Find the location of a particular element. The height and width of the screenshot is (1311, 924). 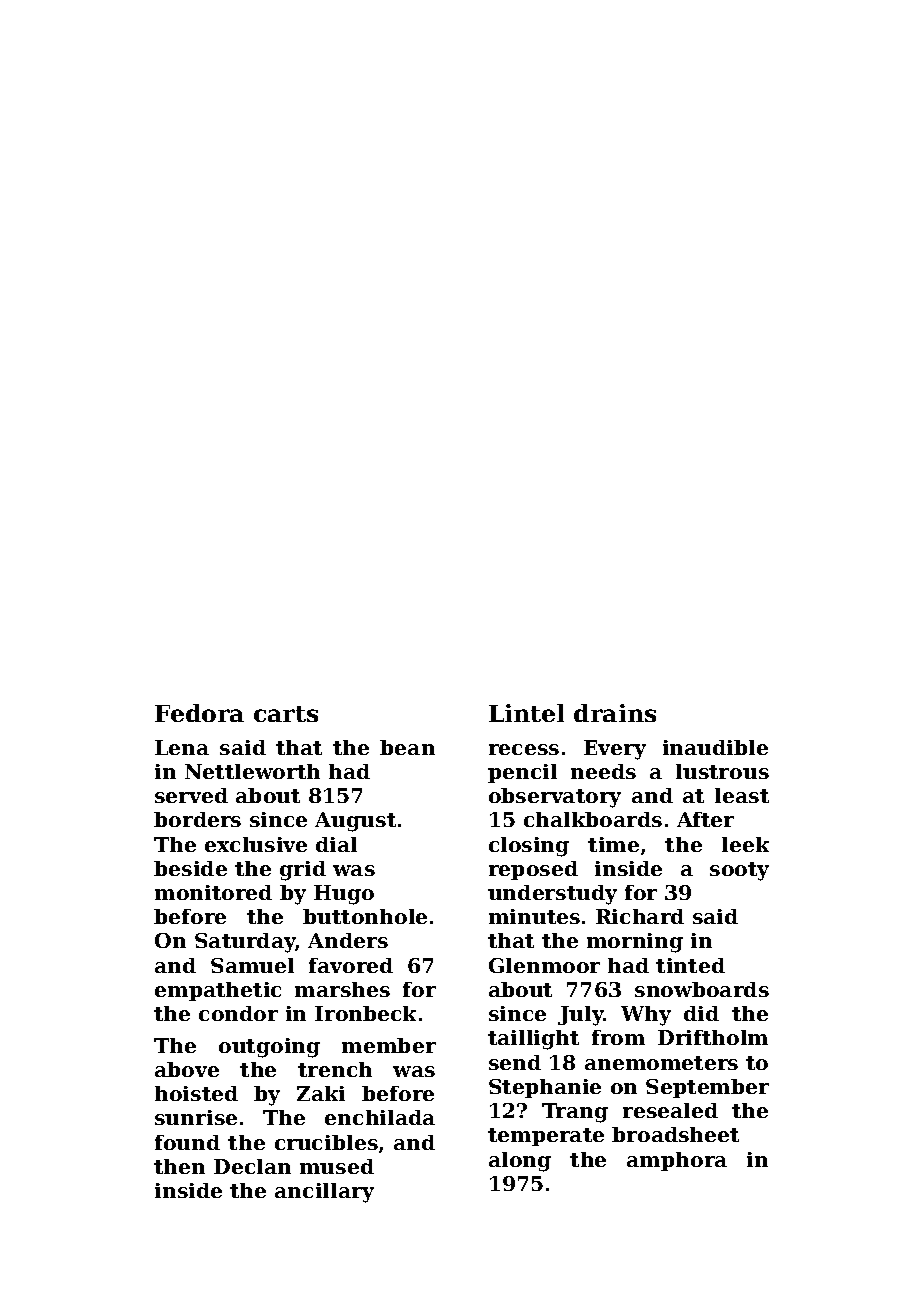

along is located at coordinates (520, 1162).
